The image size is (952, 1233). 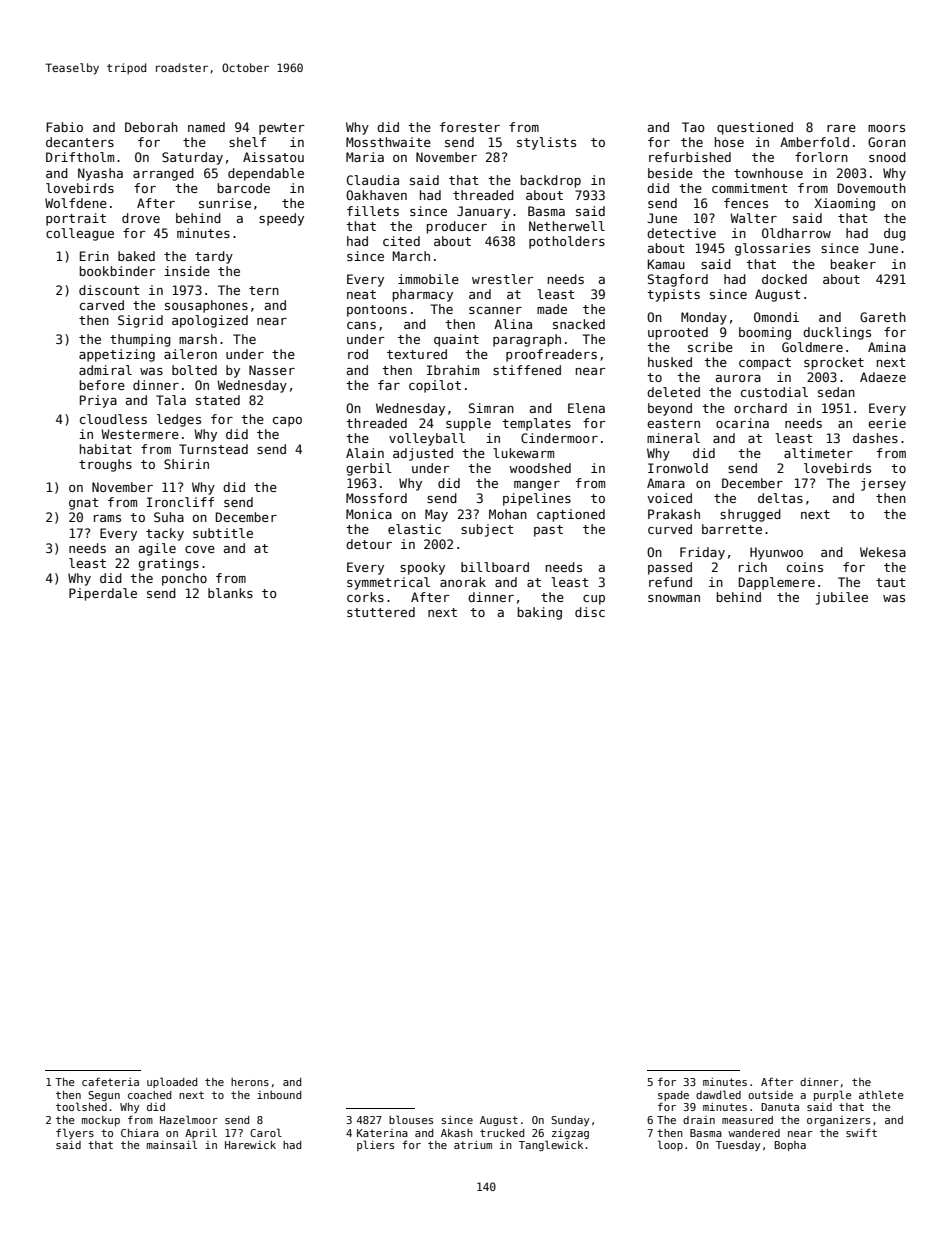 I want to click on uploaded, so click(x=172, y=1082).
